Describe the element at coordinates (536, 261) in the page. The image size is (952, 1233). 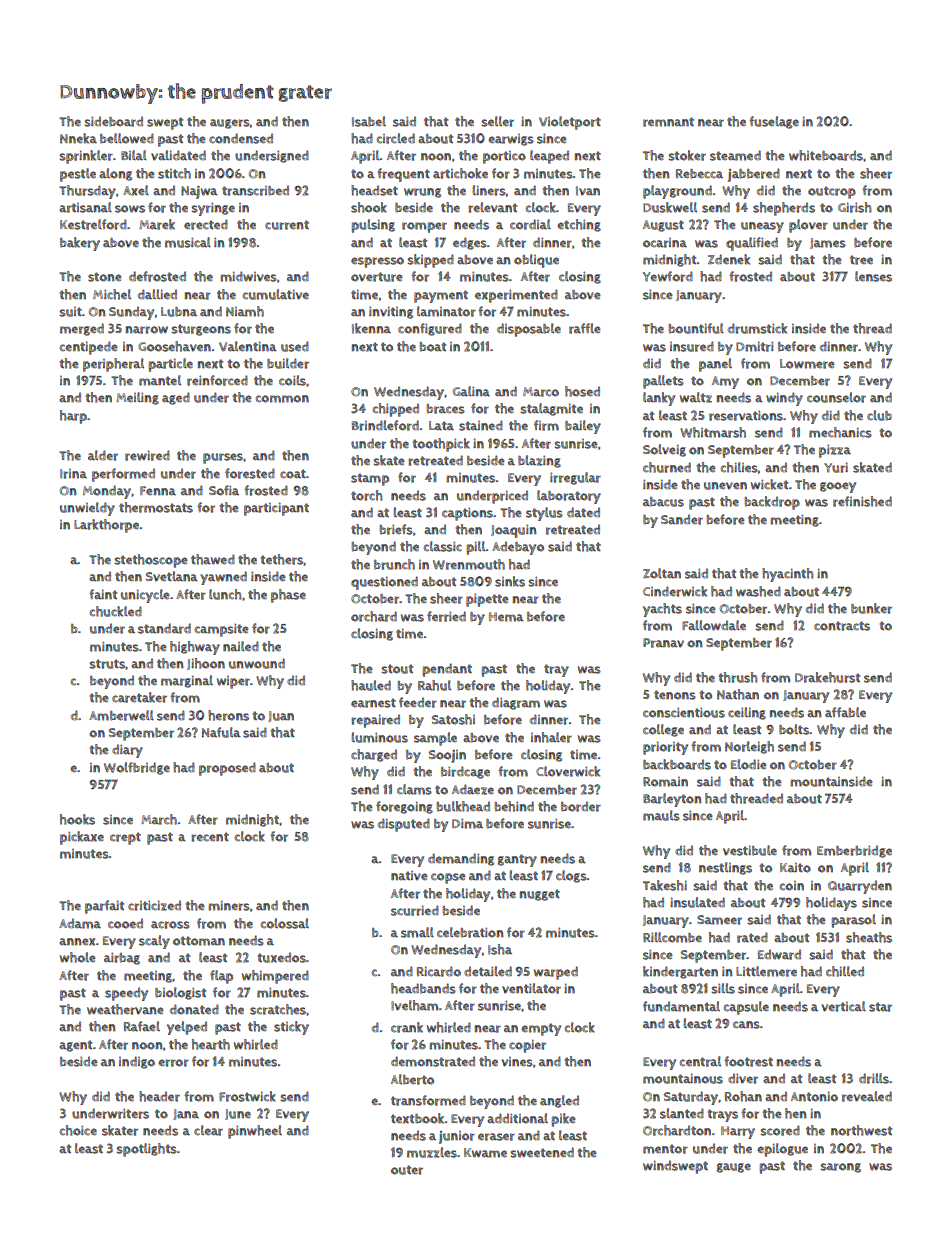
I see `oblique` at that location.
